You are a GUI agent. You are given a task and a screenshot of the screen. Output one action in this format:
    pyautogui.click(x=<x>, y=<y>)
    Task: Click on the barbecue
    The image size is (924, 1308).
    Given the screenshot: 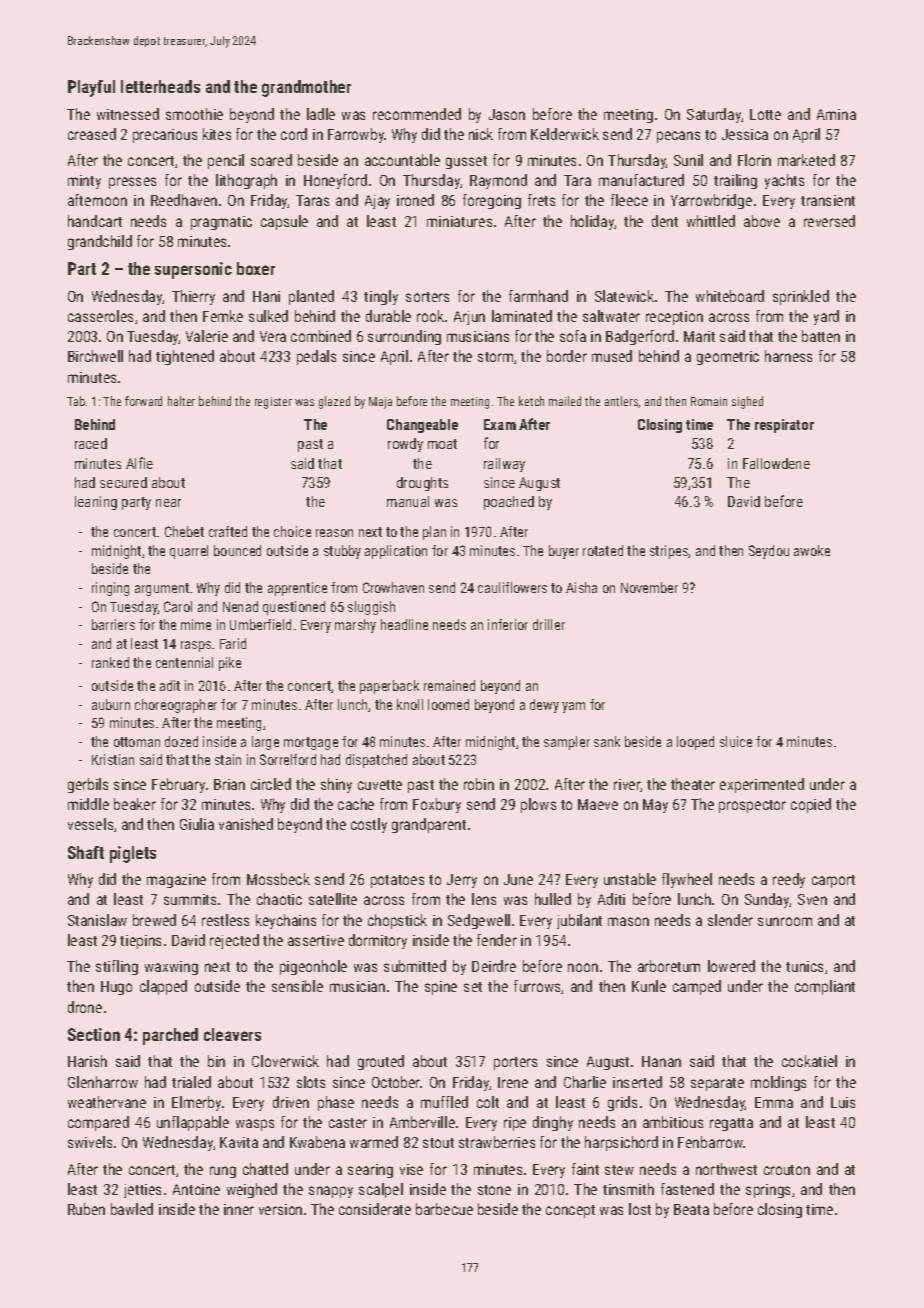 What is the action you would take?
    pyautogui.click(x=444, y=1209)
